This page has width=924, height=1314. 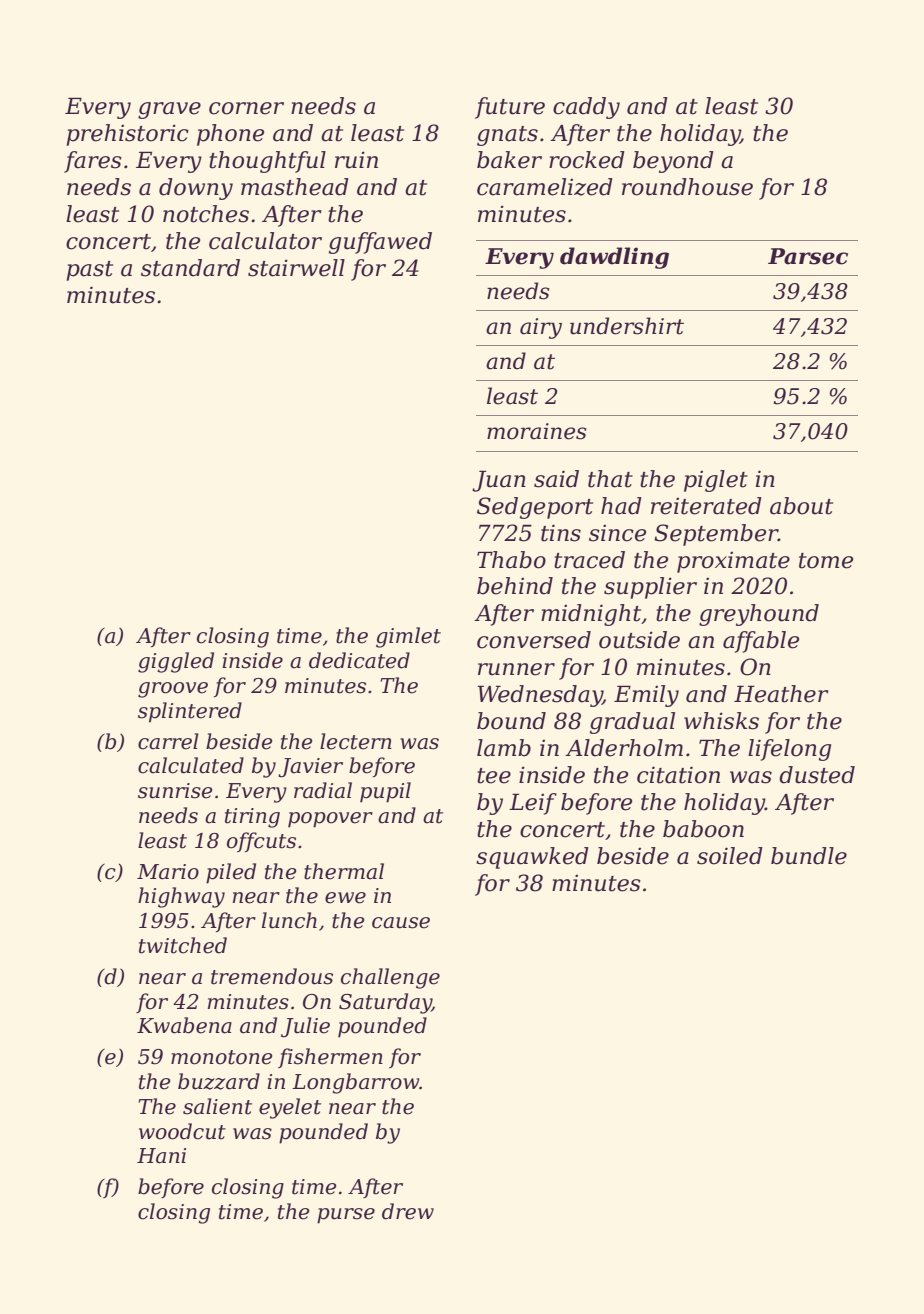 What do you see at coordinates (730, 856) in the page?
I see `soiled` at bounding box center [730, 856].
